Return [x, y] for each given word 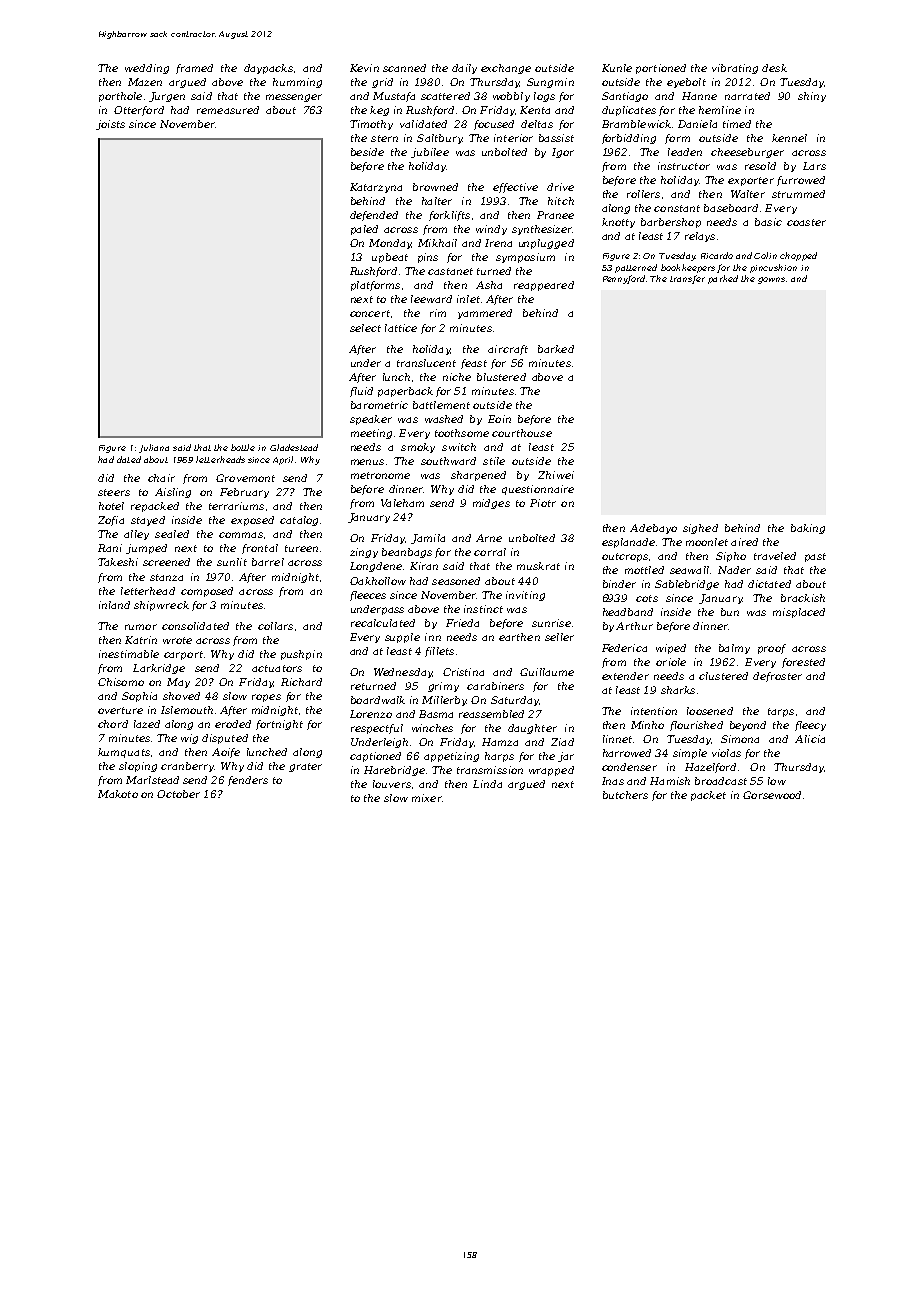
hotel [111, 506]
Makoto [118, 794]
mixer [427, 798]
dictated [769, 584]
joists [110, 125]
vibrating [735, 69]
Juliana [154, 448]
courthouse [522, 433]
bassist [556, 138]
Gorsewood [772, 795]
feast [474, 364]
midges [491, 504]
